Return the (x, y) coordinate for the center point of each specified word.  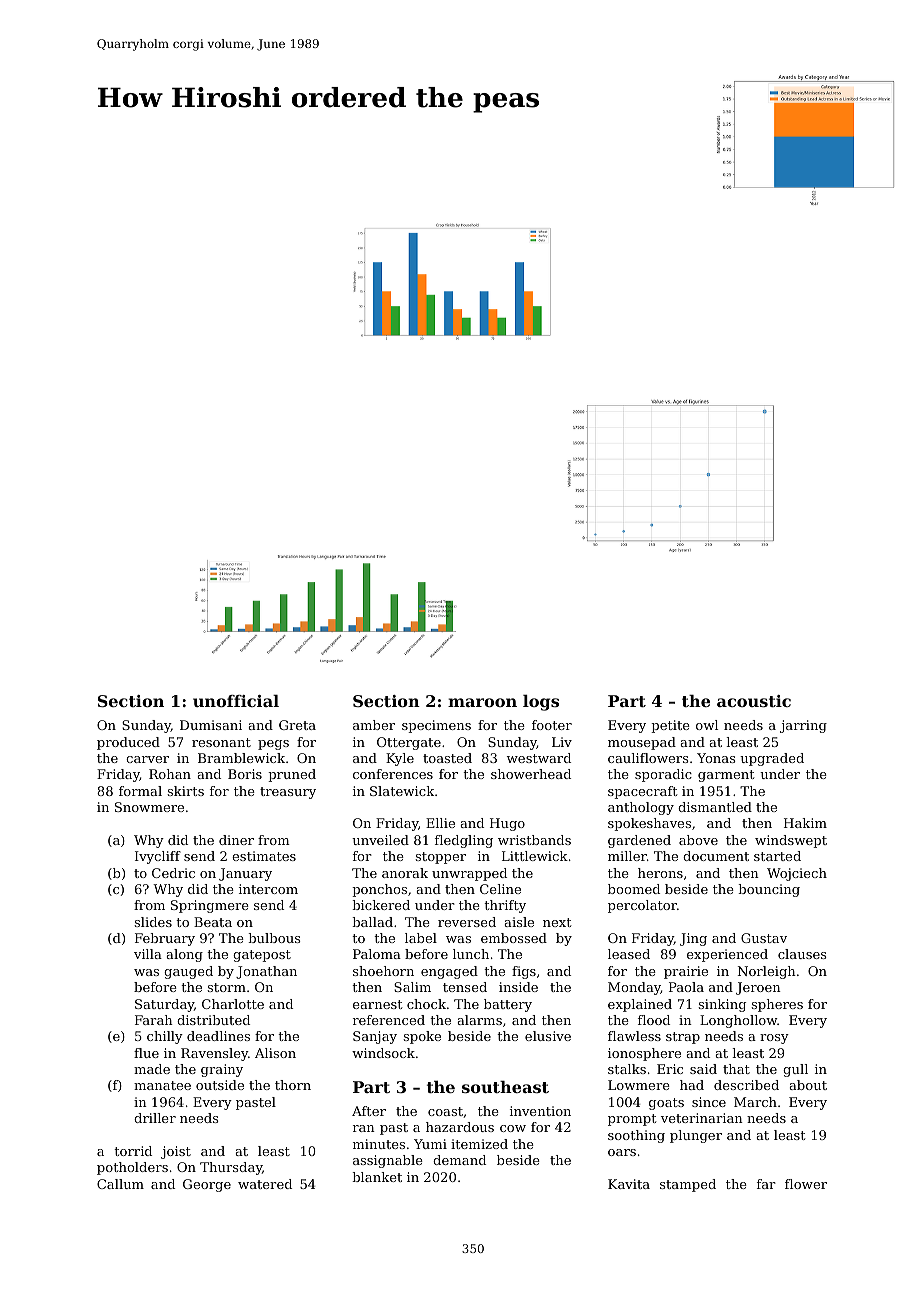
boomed (634, 889)
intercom (268, 889)
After (369, 1111)
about (808, 1085)
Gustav (764, 938)
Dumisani (211, 725)
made (152, 1069)
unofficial (236, 701)
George (207, 1185)
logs (541, 703)
